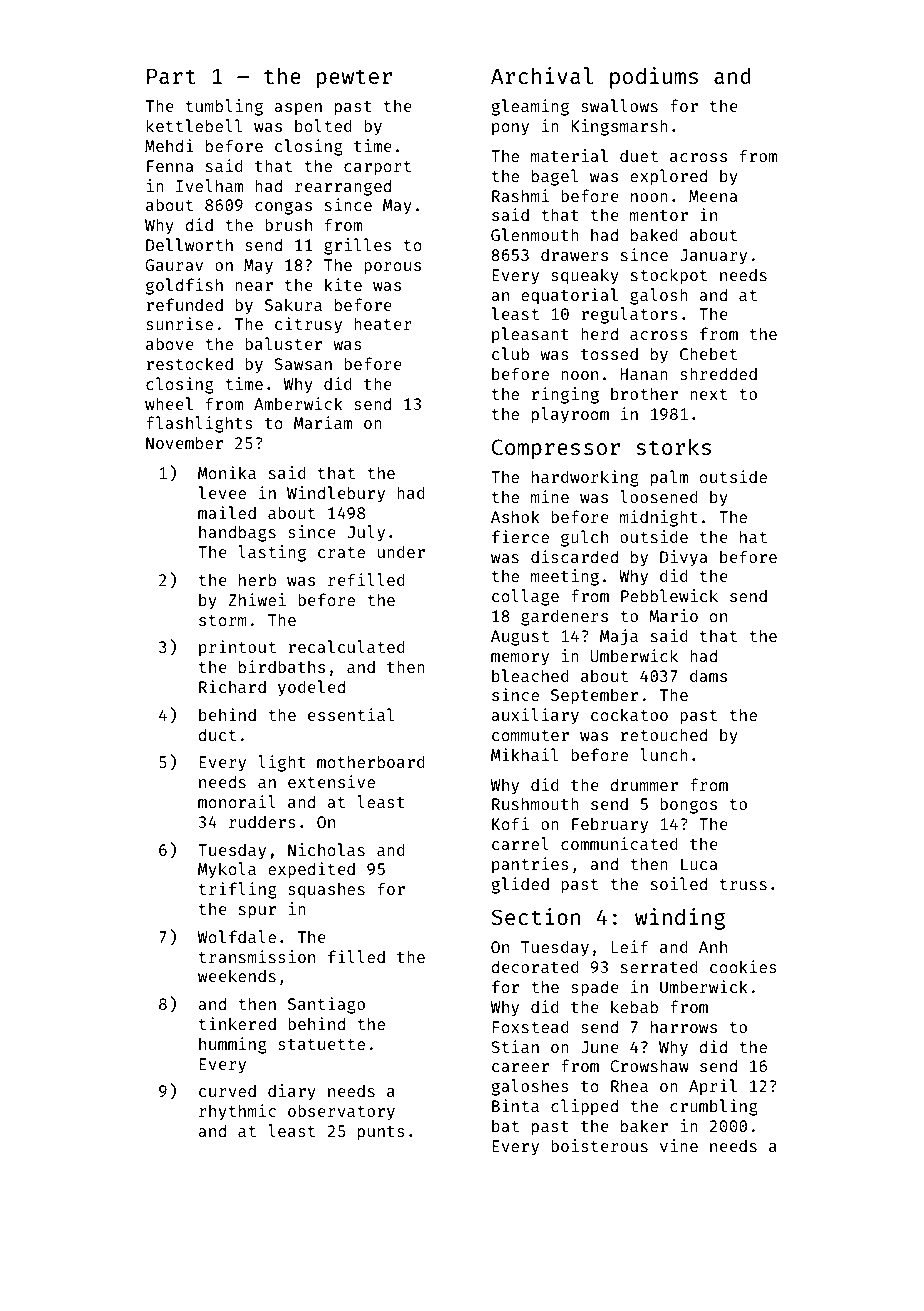 The image size is (924, 1311). Describe the element at coordinates (708, 353) in the screenshot. I see `Chebet` at that location.
